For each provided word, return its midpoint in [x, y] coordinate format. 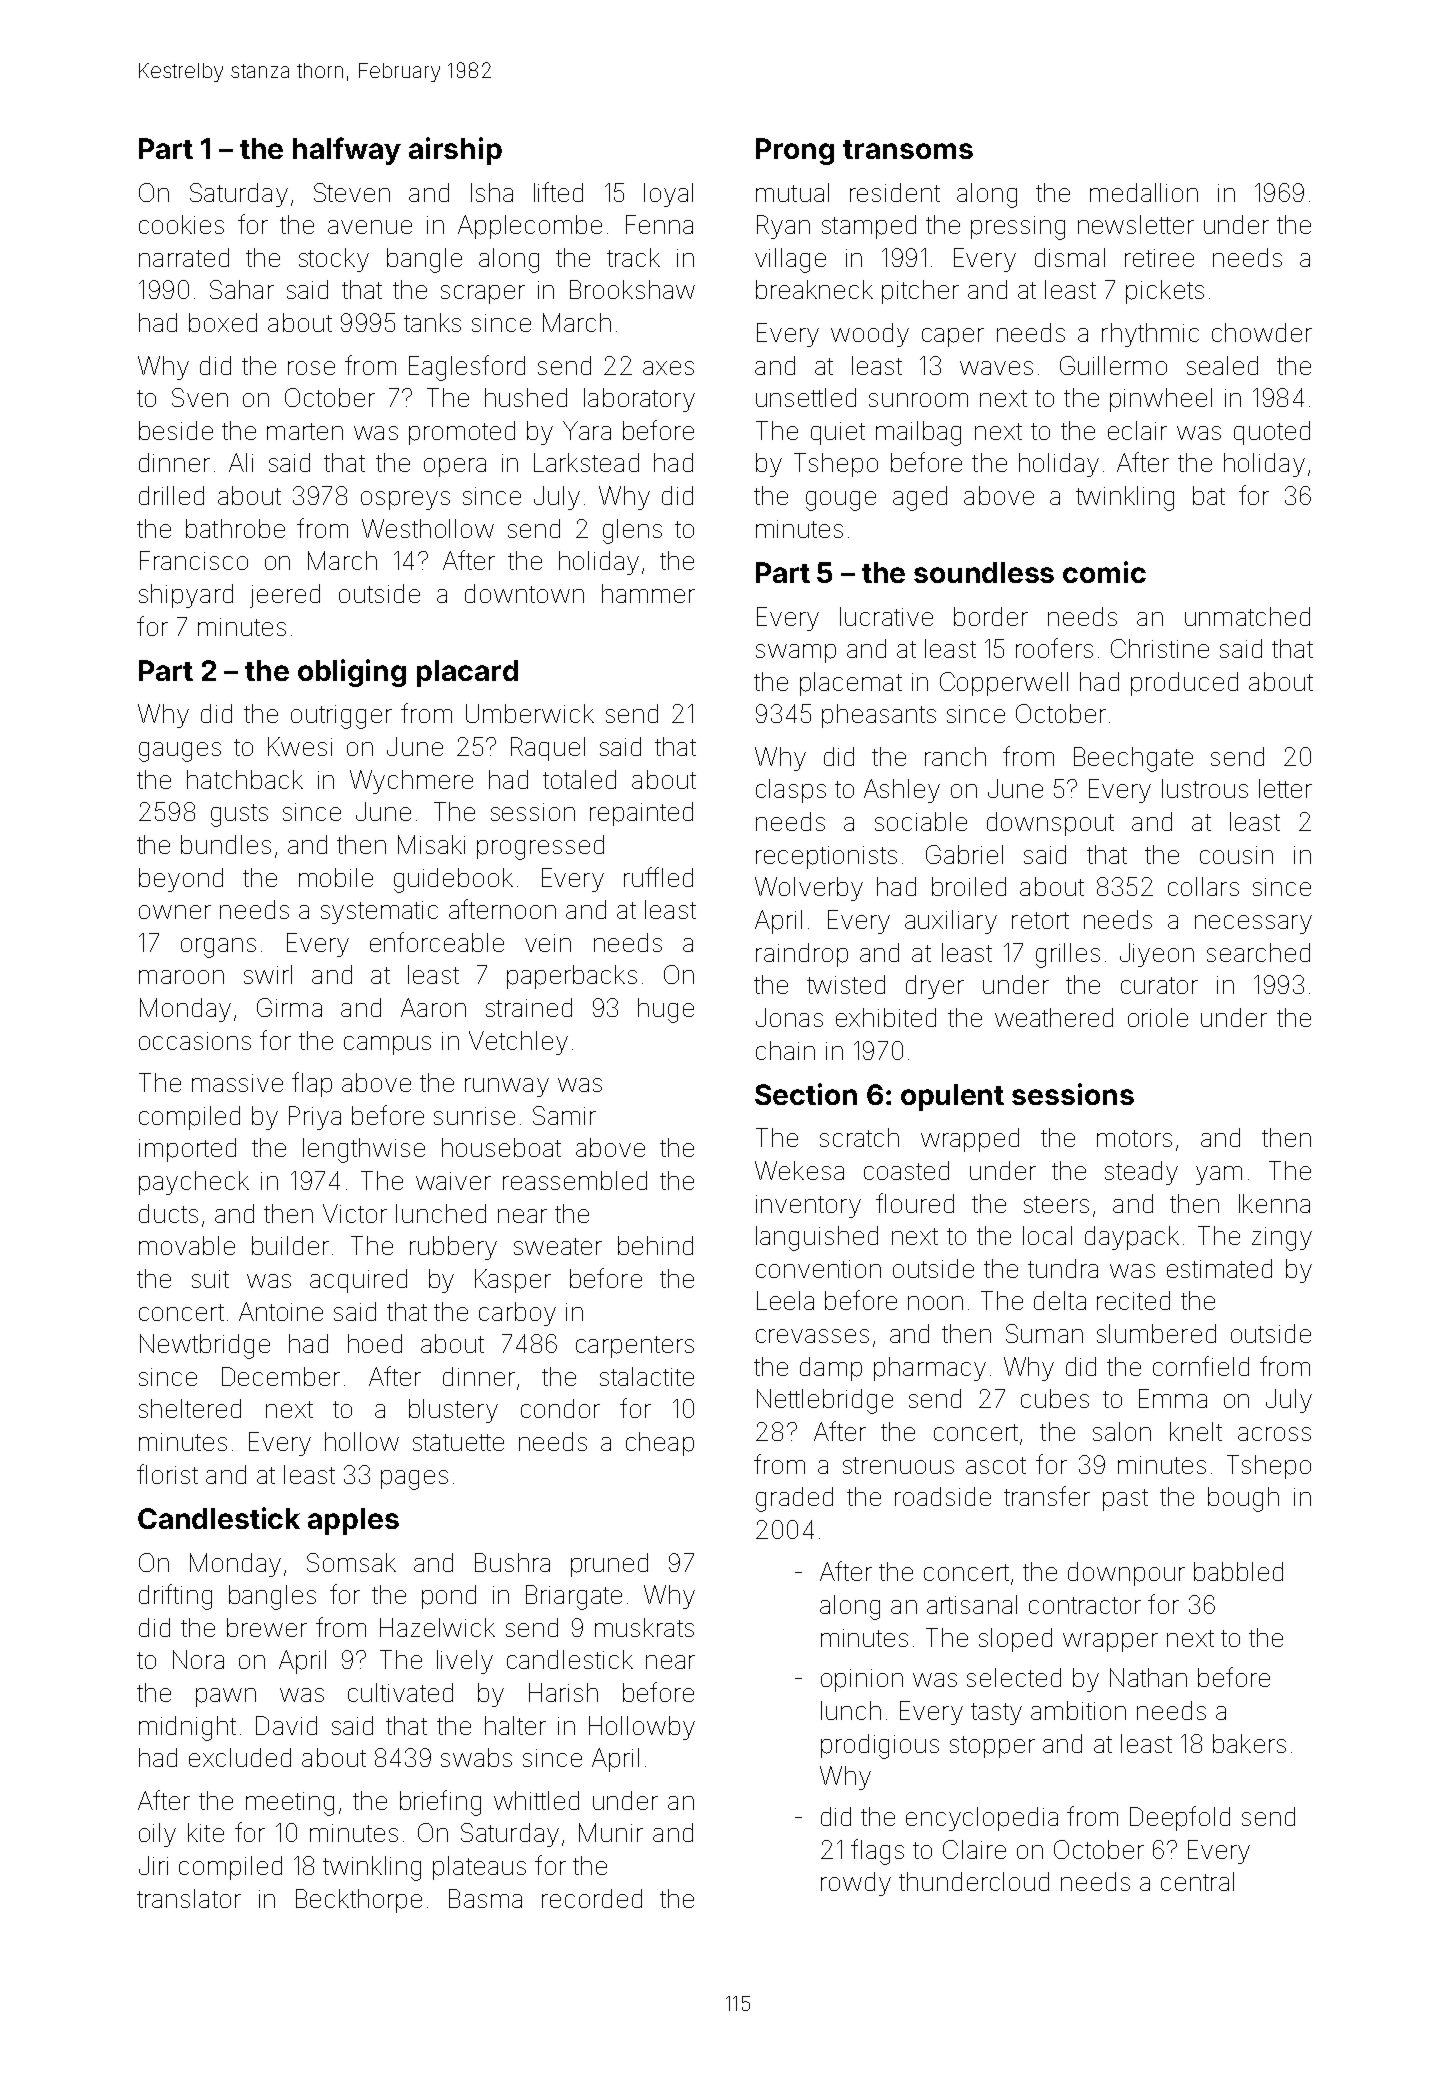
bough [1243, 1499]
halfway [347, 151]
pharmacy [930, 1369]
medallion [1144, 192]
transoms [908, 149]
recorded [592, 1898]
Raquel [548, 749]
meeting [290, 1804]
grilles [1068, 955]
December [281, 1376]
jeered [285, 596]
